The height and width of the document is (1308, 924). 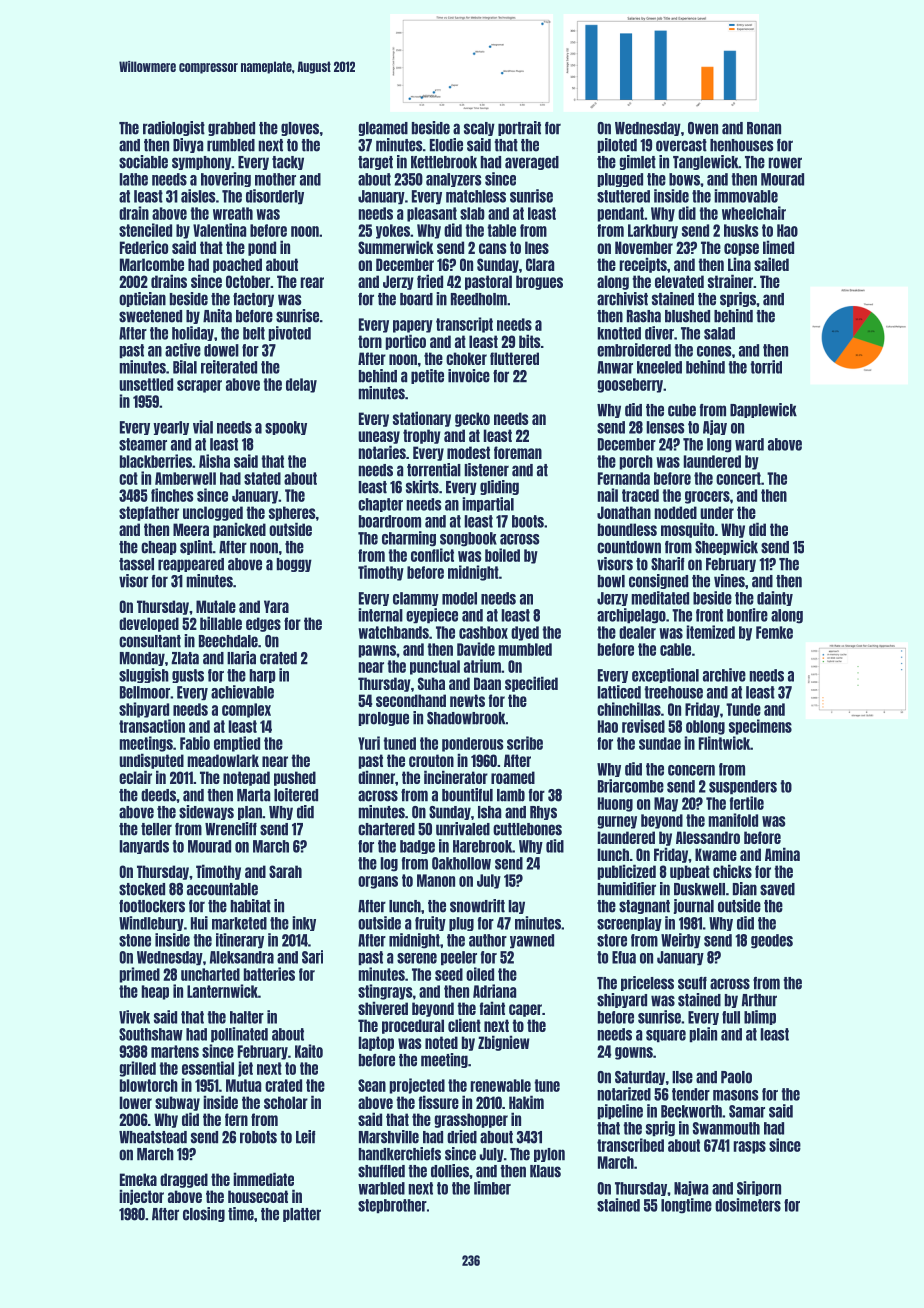 What do you see at coordinates (151, 923) in the document?
I see `Windlebury` at bounding box center [151, 923].
